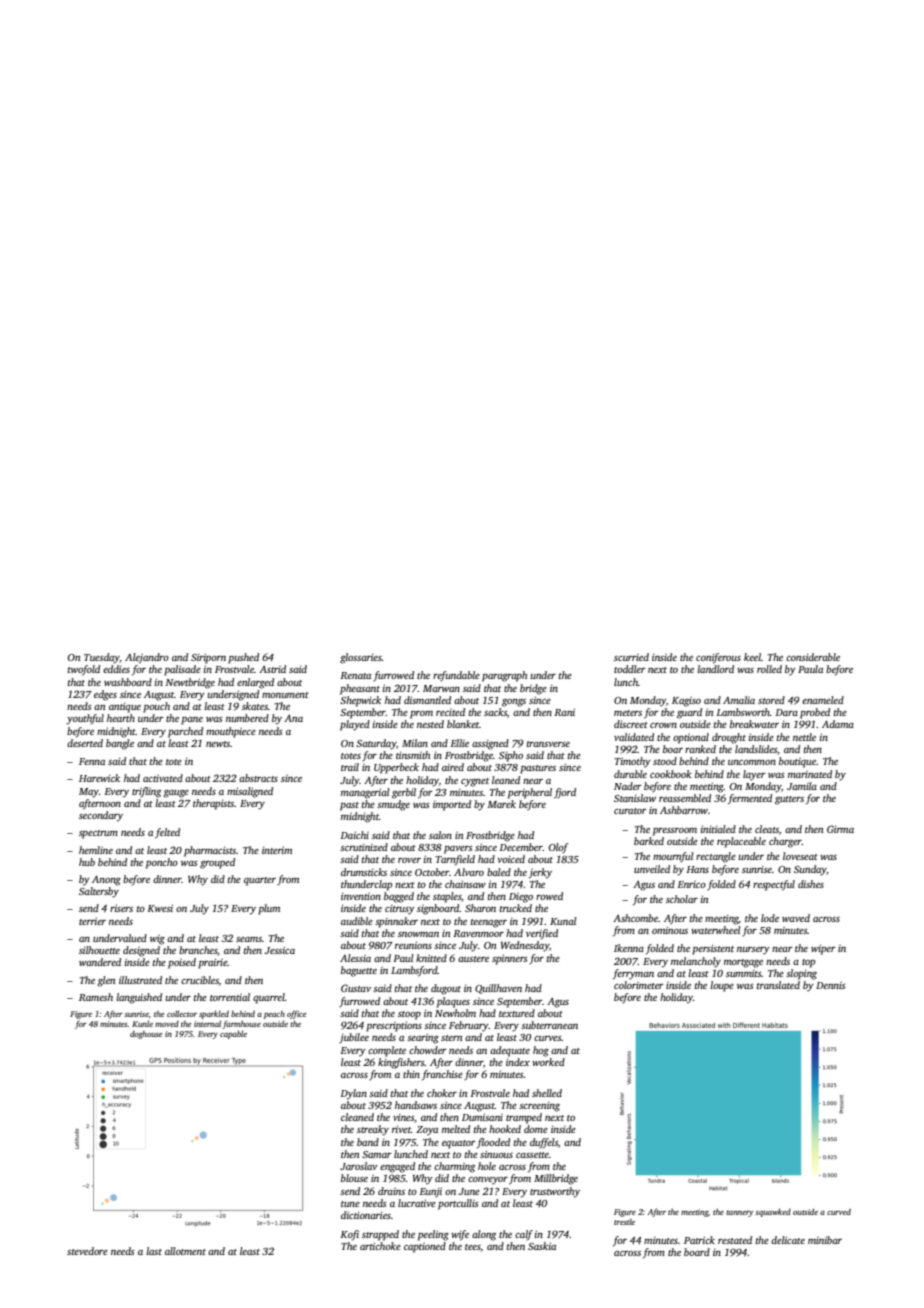 The height and width of the page is (1308, 924). I want to click on uncommon, so click(752, 762).
